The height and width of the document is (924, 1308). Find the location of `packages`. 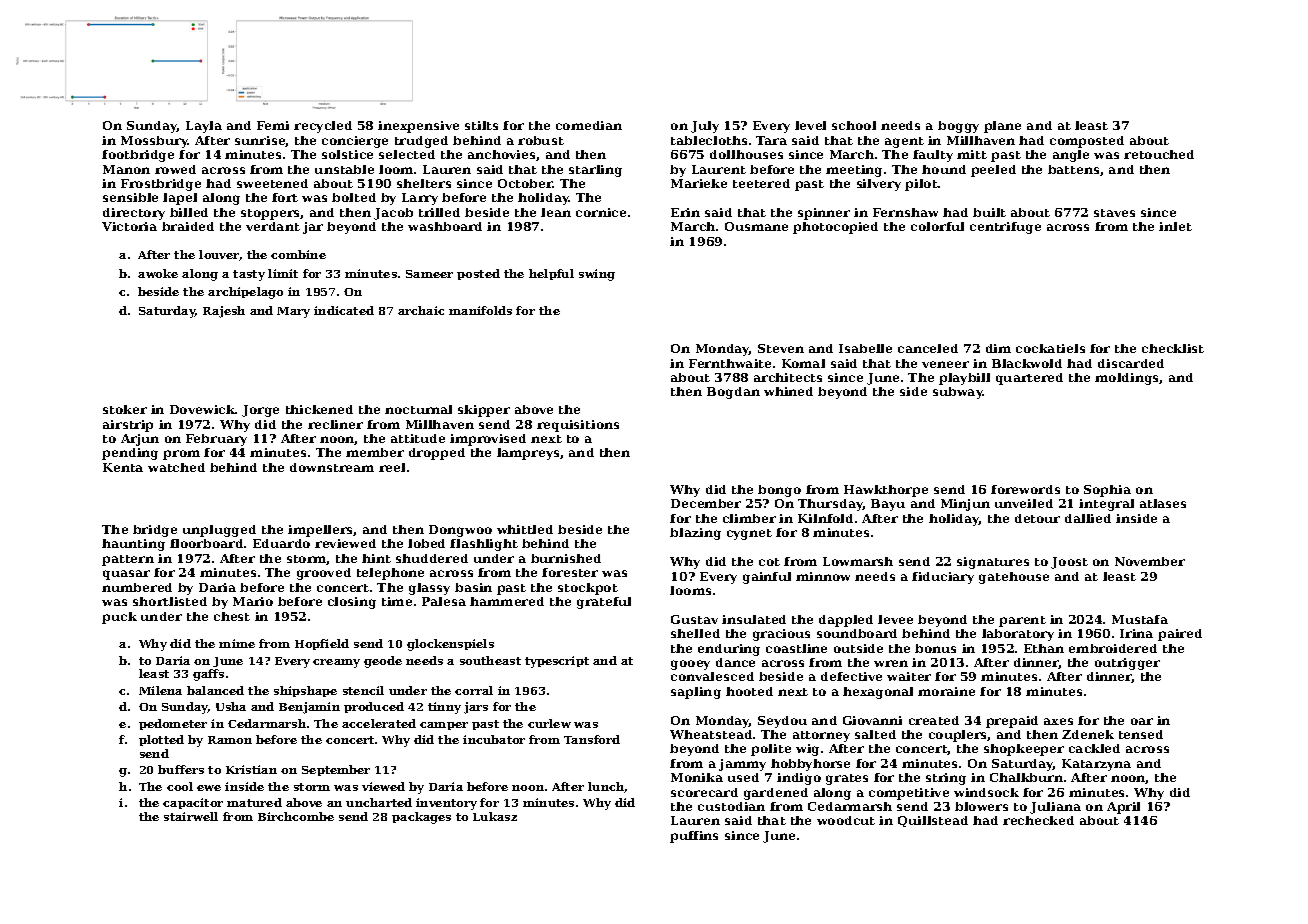

packages is located at coordinates (421, 818).
